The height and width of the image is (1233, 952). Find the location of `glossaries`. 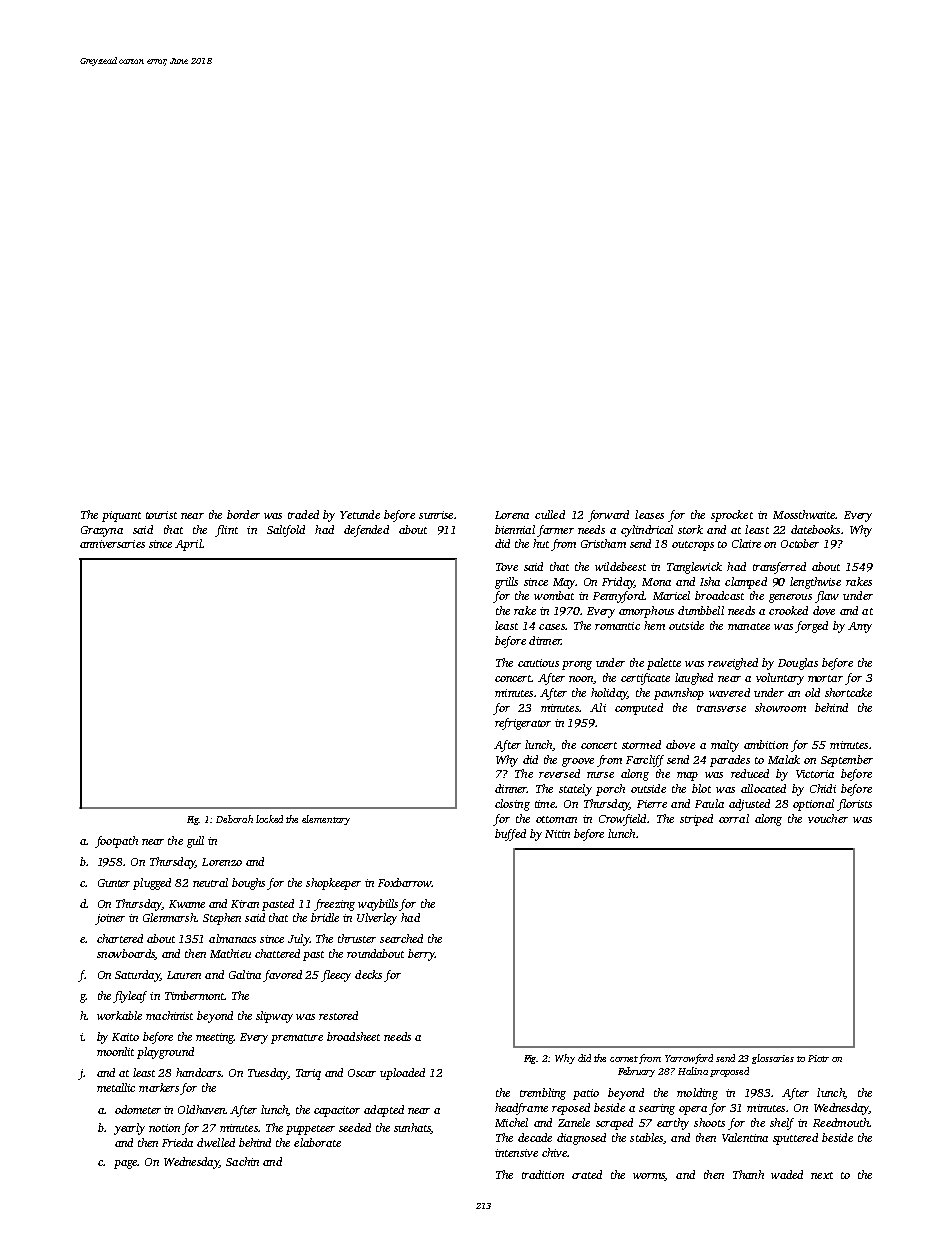

glossaries is located at coordinates (773, 1059).
